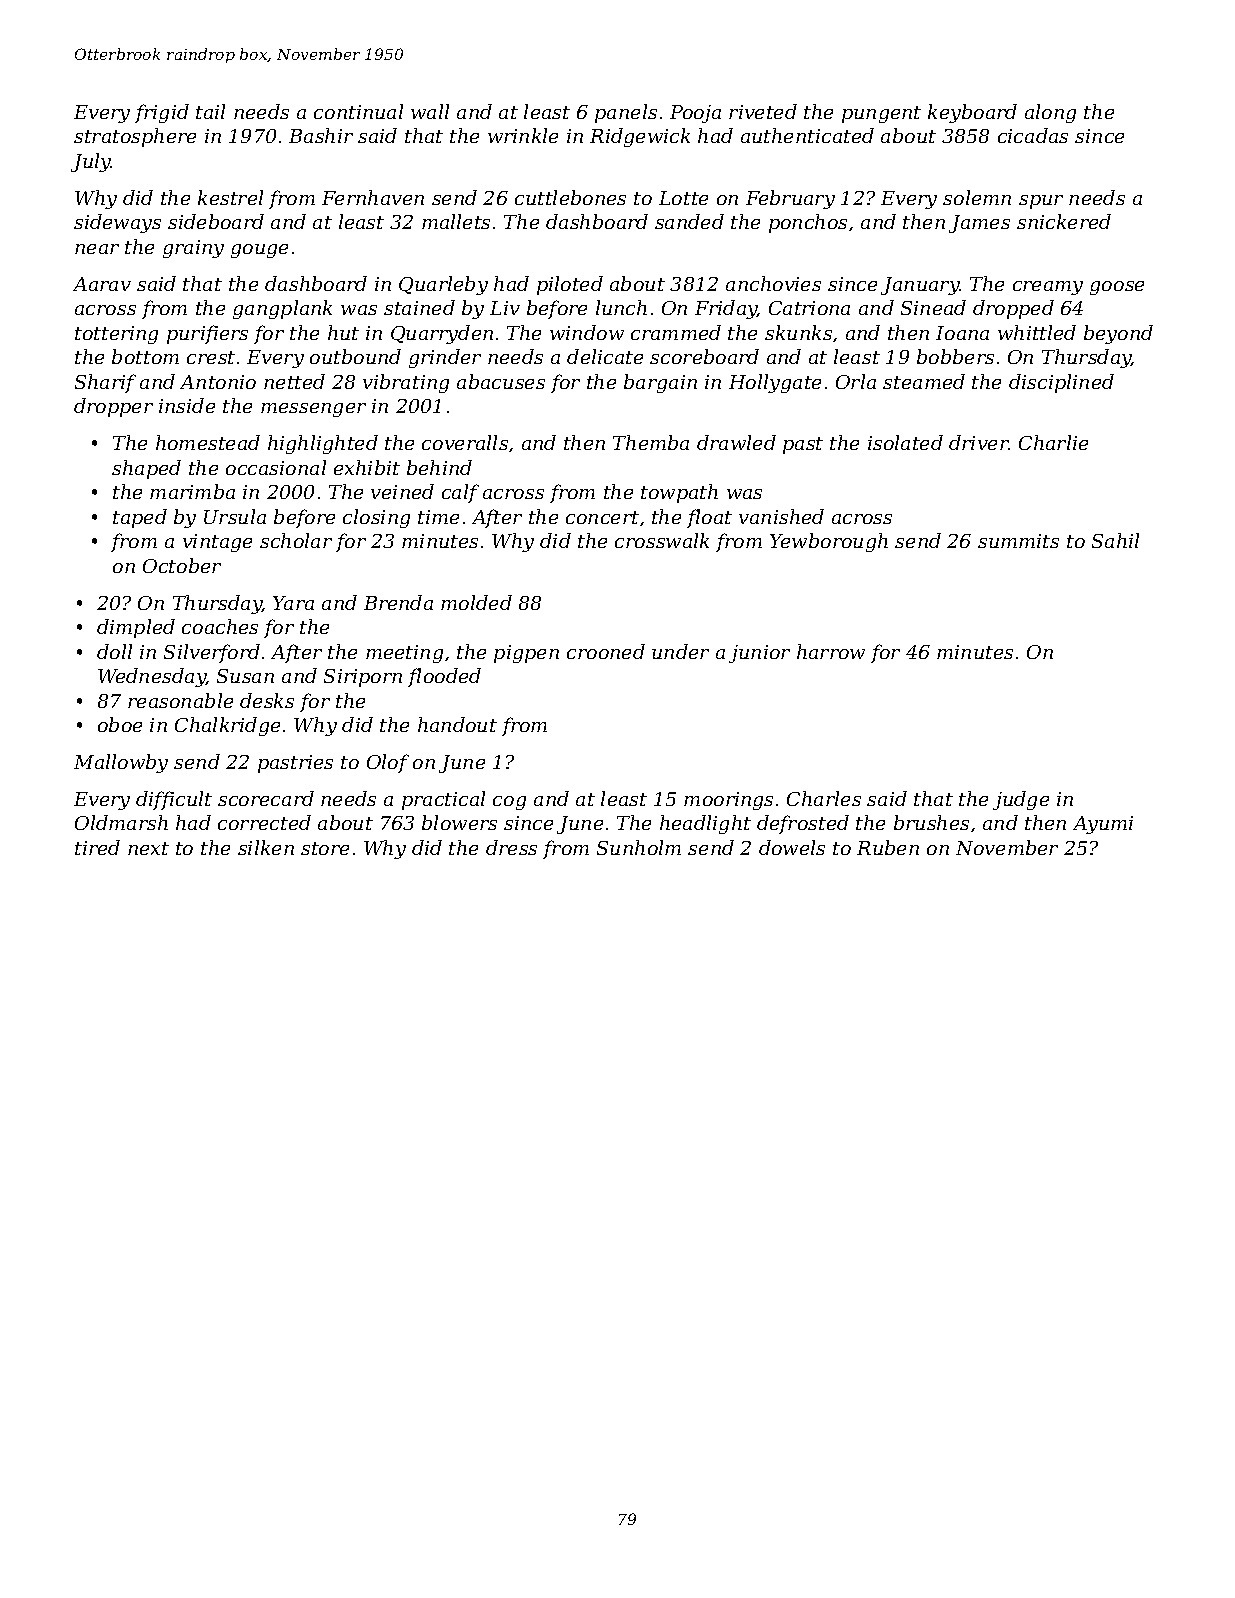 The height and width of the screenshot is (1598, 1235). What do you see at coordinates (245, 676) in the screenshot?
I see `Susan` at bounding box center [245, 676].
